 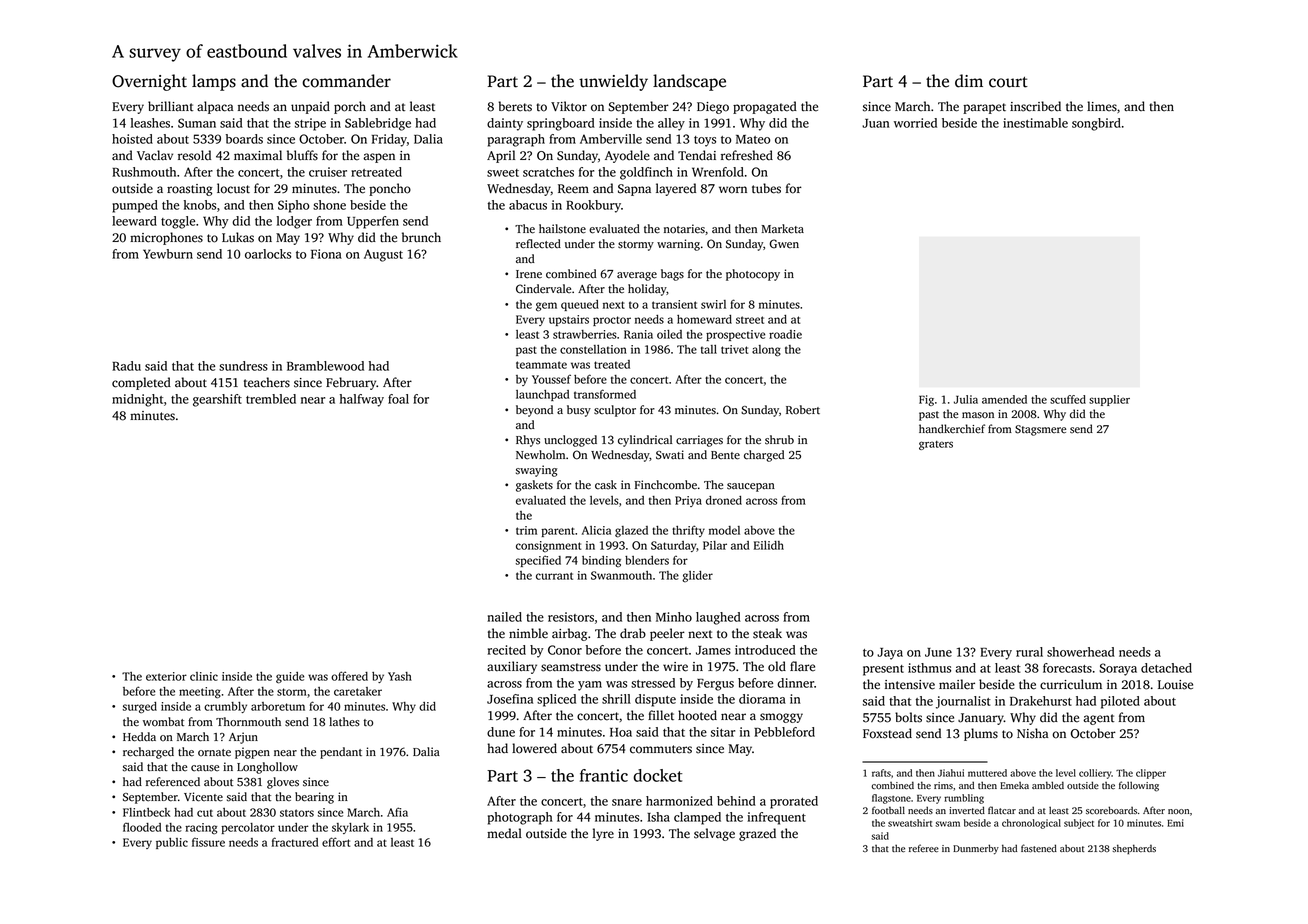 I want to click on unpaid, so click(x=310, y=107).
